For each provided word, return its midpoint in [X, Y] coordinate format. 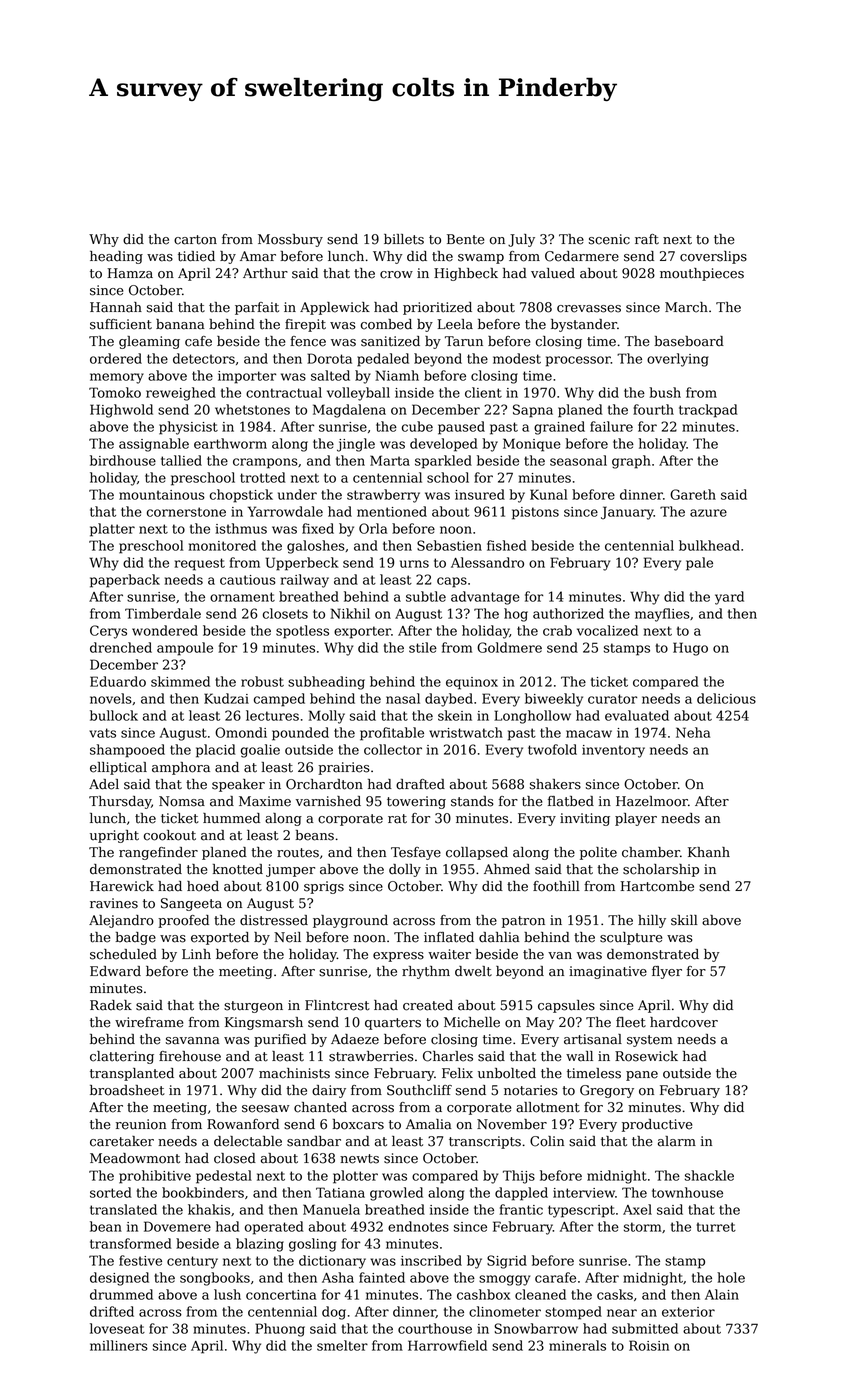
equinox [472, 683]
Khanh [709, 852]
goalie [260, 751]
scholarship [661, 870]
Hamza [130, 273]
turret [716, 1227]
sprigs [324, 887]
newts [359, 1159]
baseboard [689, 341]
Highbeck [466, 274]
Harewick [122, 886]
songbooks [215, 1279]
